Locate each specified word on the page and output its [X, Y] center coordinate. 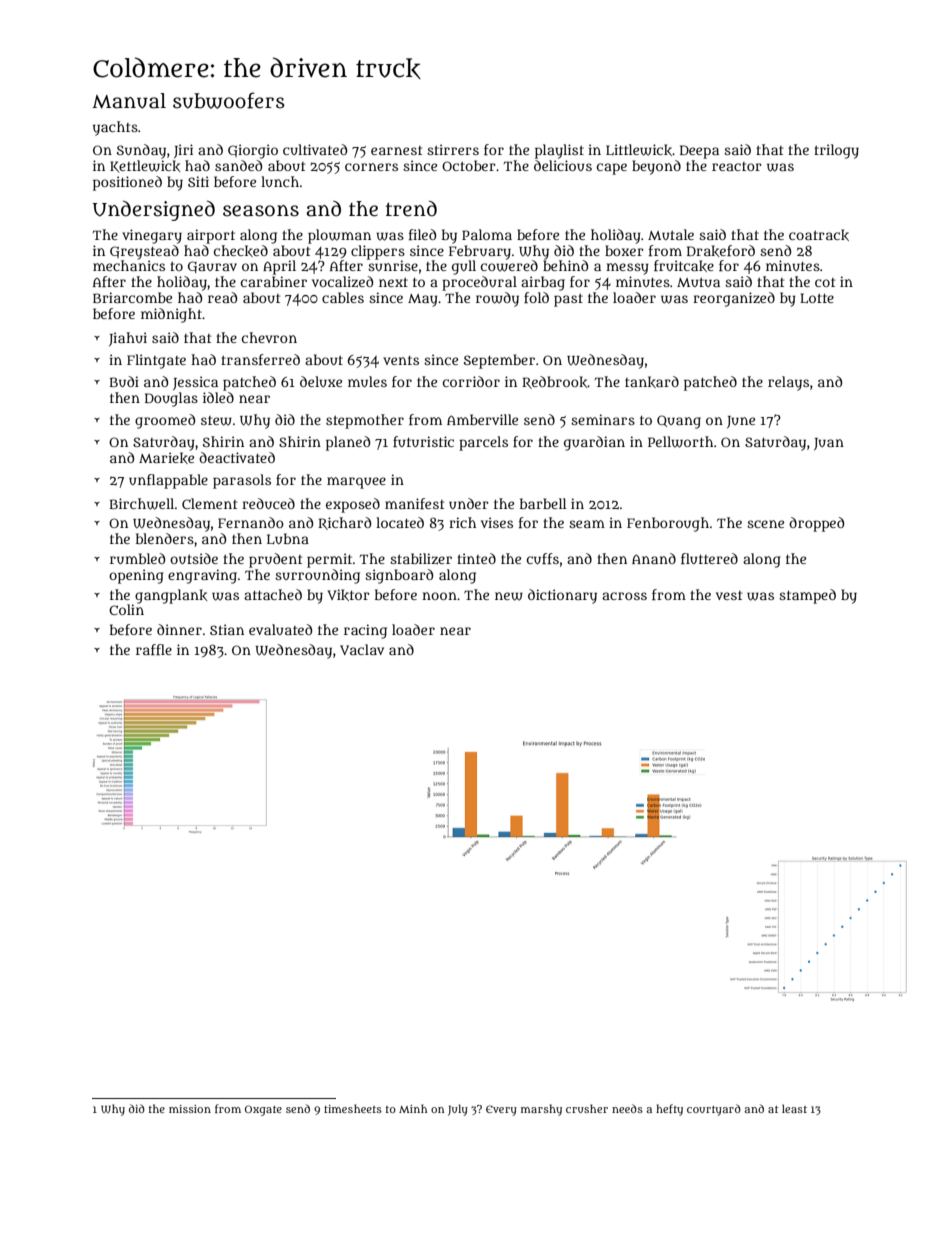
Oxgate [263, 1110]
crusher [587, 1108]
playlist [559, 151]
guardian [594, 443]
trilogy [836, 151]
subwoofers [229, 100]
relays [788, 383]
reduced [268, 503]
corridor [471, 381]
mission [190, 1109]
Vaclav [362, 649]
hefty [669, 1110]
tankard [652, 382]
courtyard [714, 1110]
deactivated [237, 457]
